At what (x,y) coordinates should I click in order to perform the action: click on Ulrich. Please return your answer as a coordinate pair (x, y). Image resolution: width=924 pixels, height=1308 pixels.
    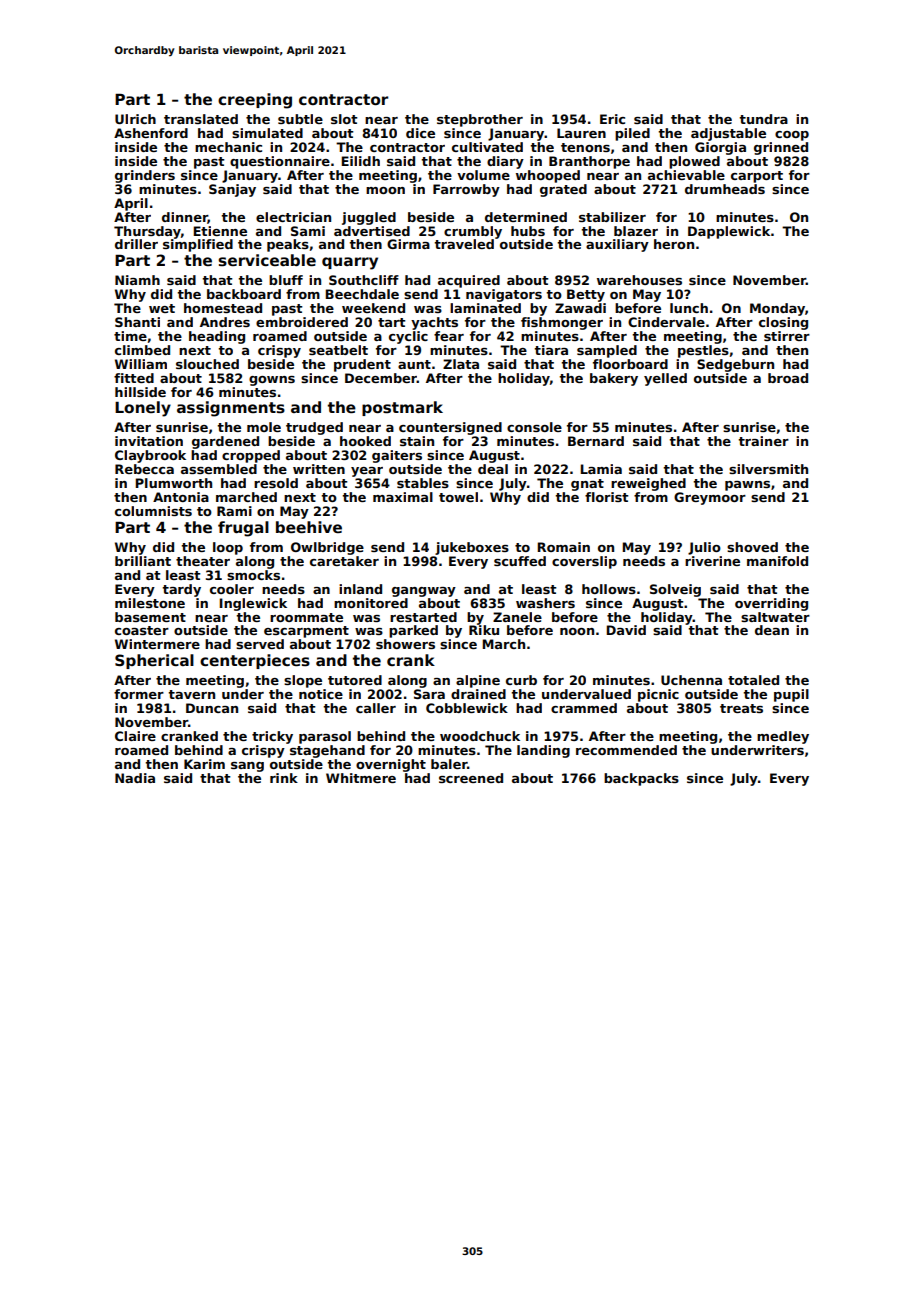
    Looking at the image, I should click on (135, 119).
